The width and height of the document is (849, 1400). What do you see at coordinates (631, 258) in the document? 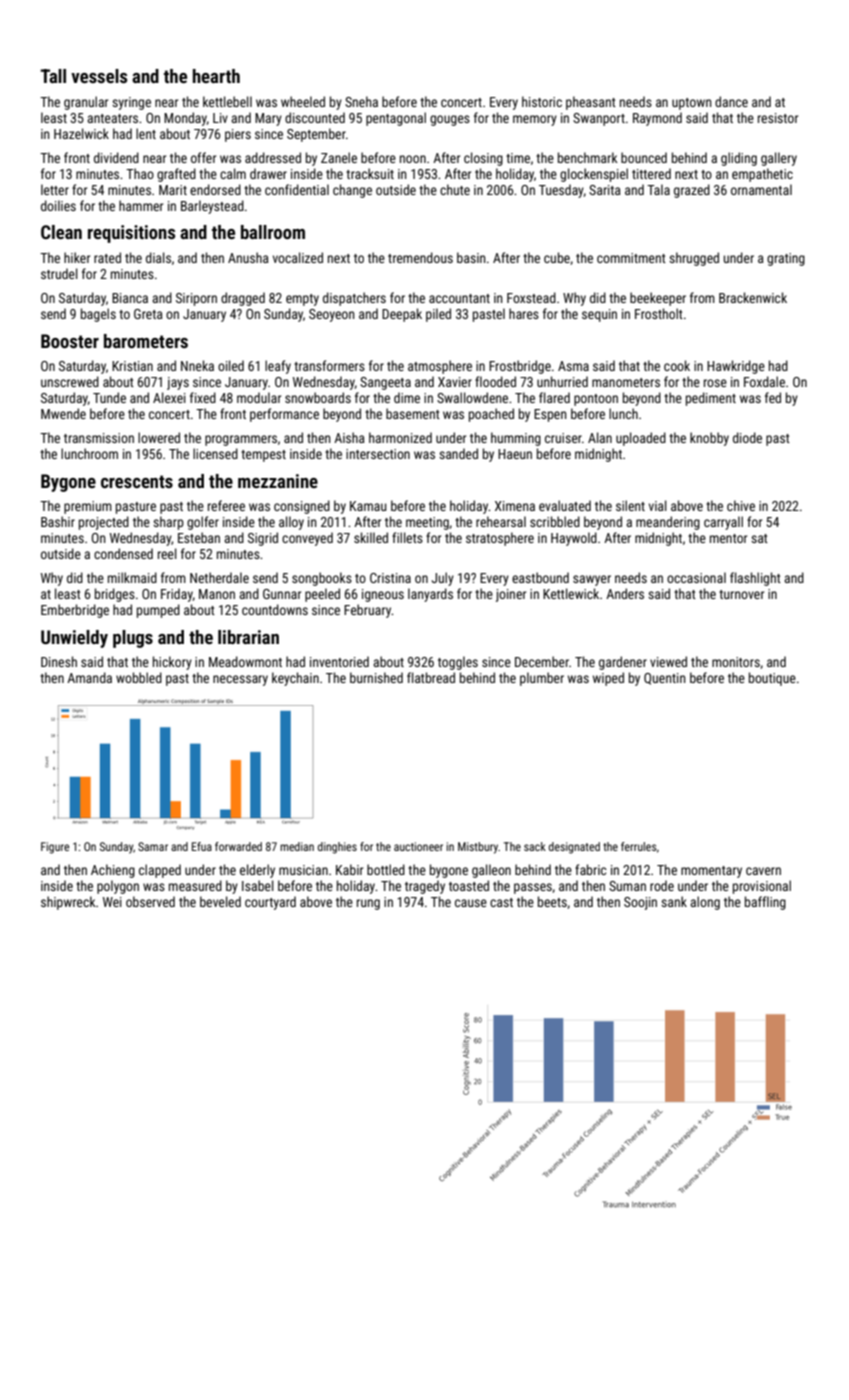
I see `commitment` at bounding box center [631, 258].
